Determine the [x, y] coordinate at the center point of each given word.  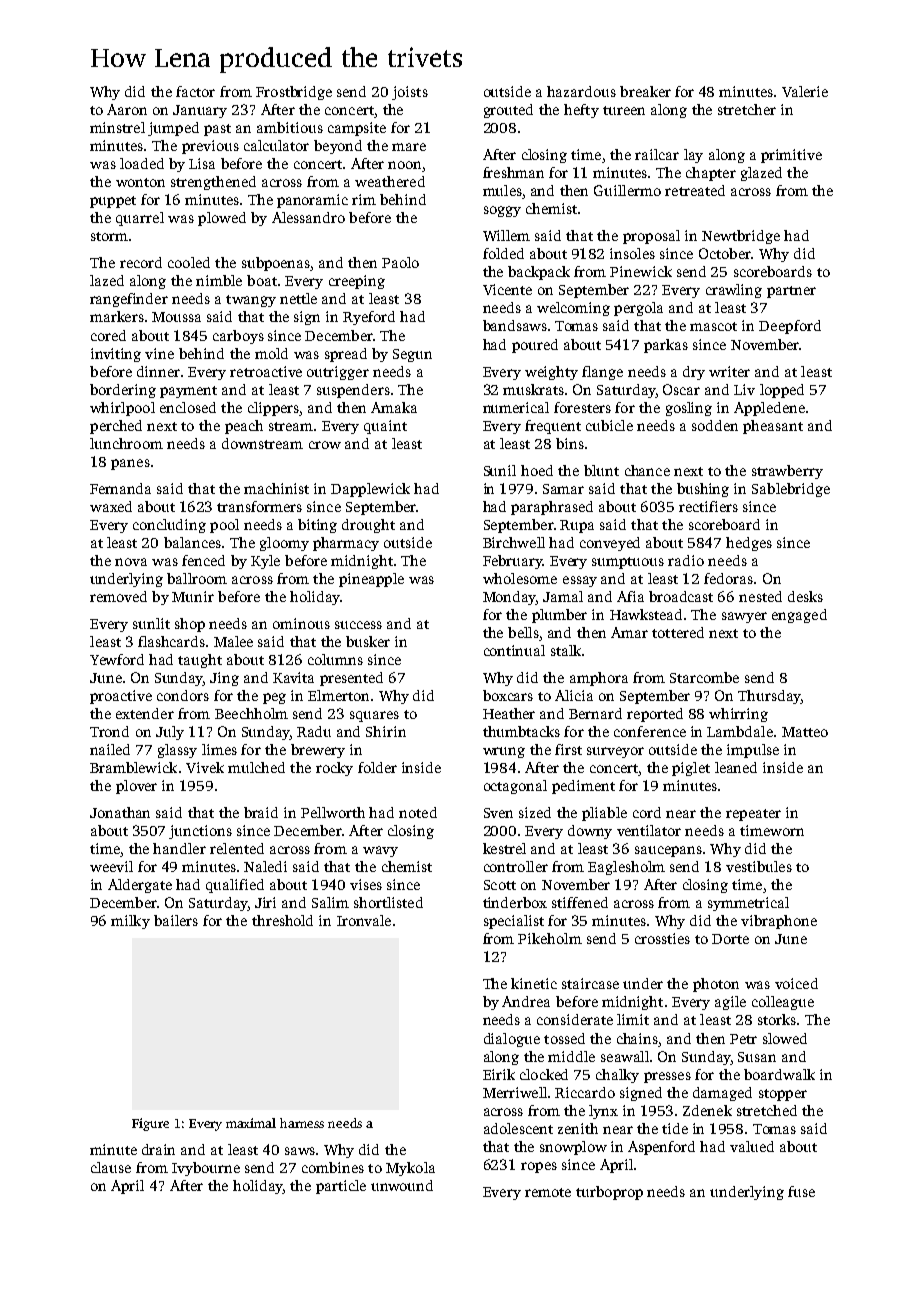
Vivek [205, 767]
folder [377, 767]
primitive [791, 156]
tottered [678, 632]
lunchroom [126, 443]
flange [602, 373]
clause [111, 1167]
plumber [559, 616]
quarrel [140, 219]
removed [118, 596]
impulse [753, 751]
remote [548, 1192]
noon [405, 166]
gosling [689, 409]
